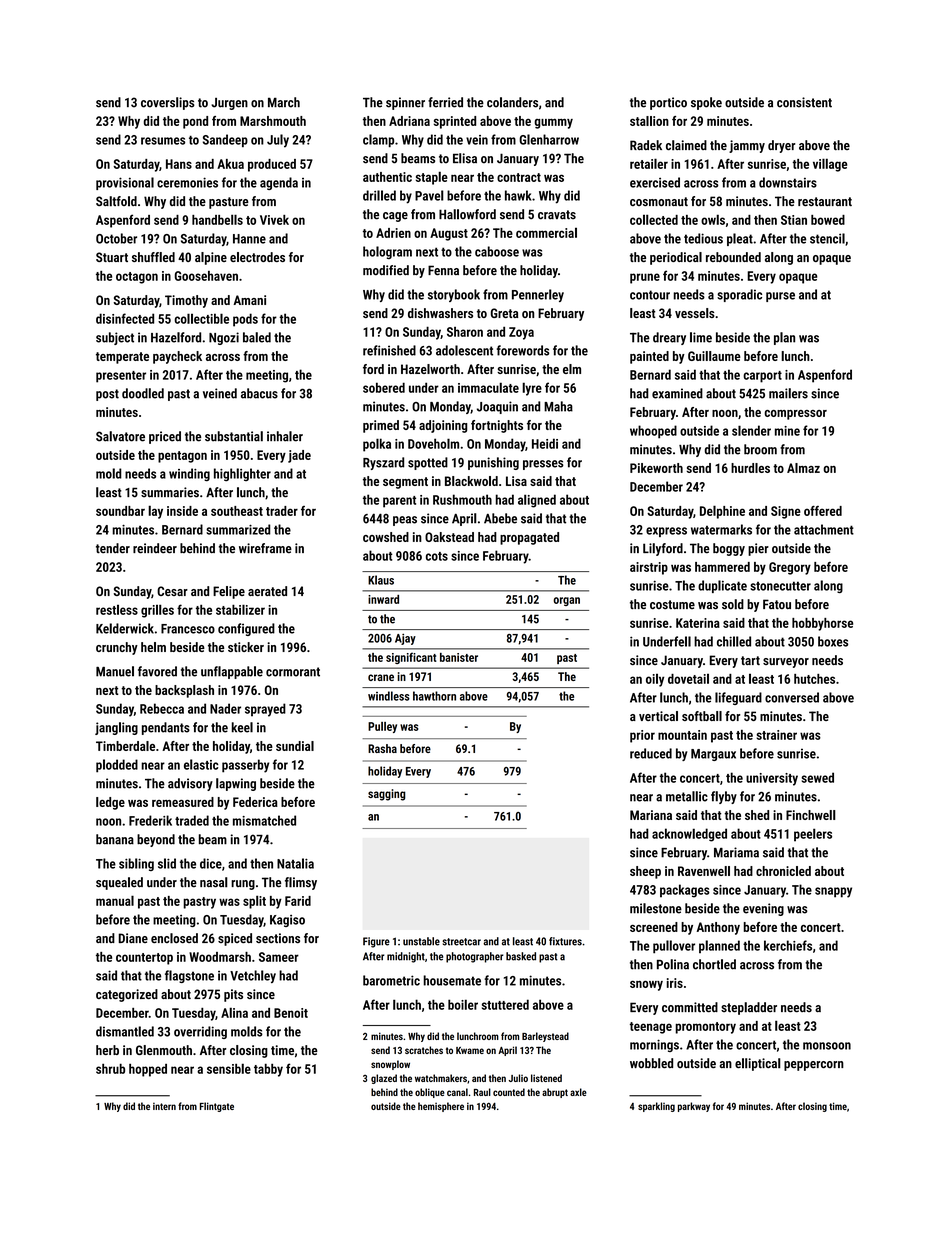  What do you see at coordinates (651, 753) in the document?
I see `reduced` at bounding box center [651, 753].
